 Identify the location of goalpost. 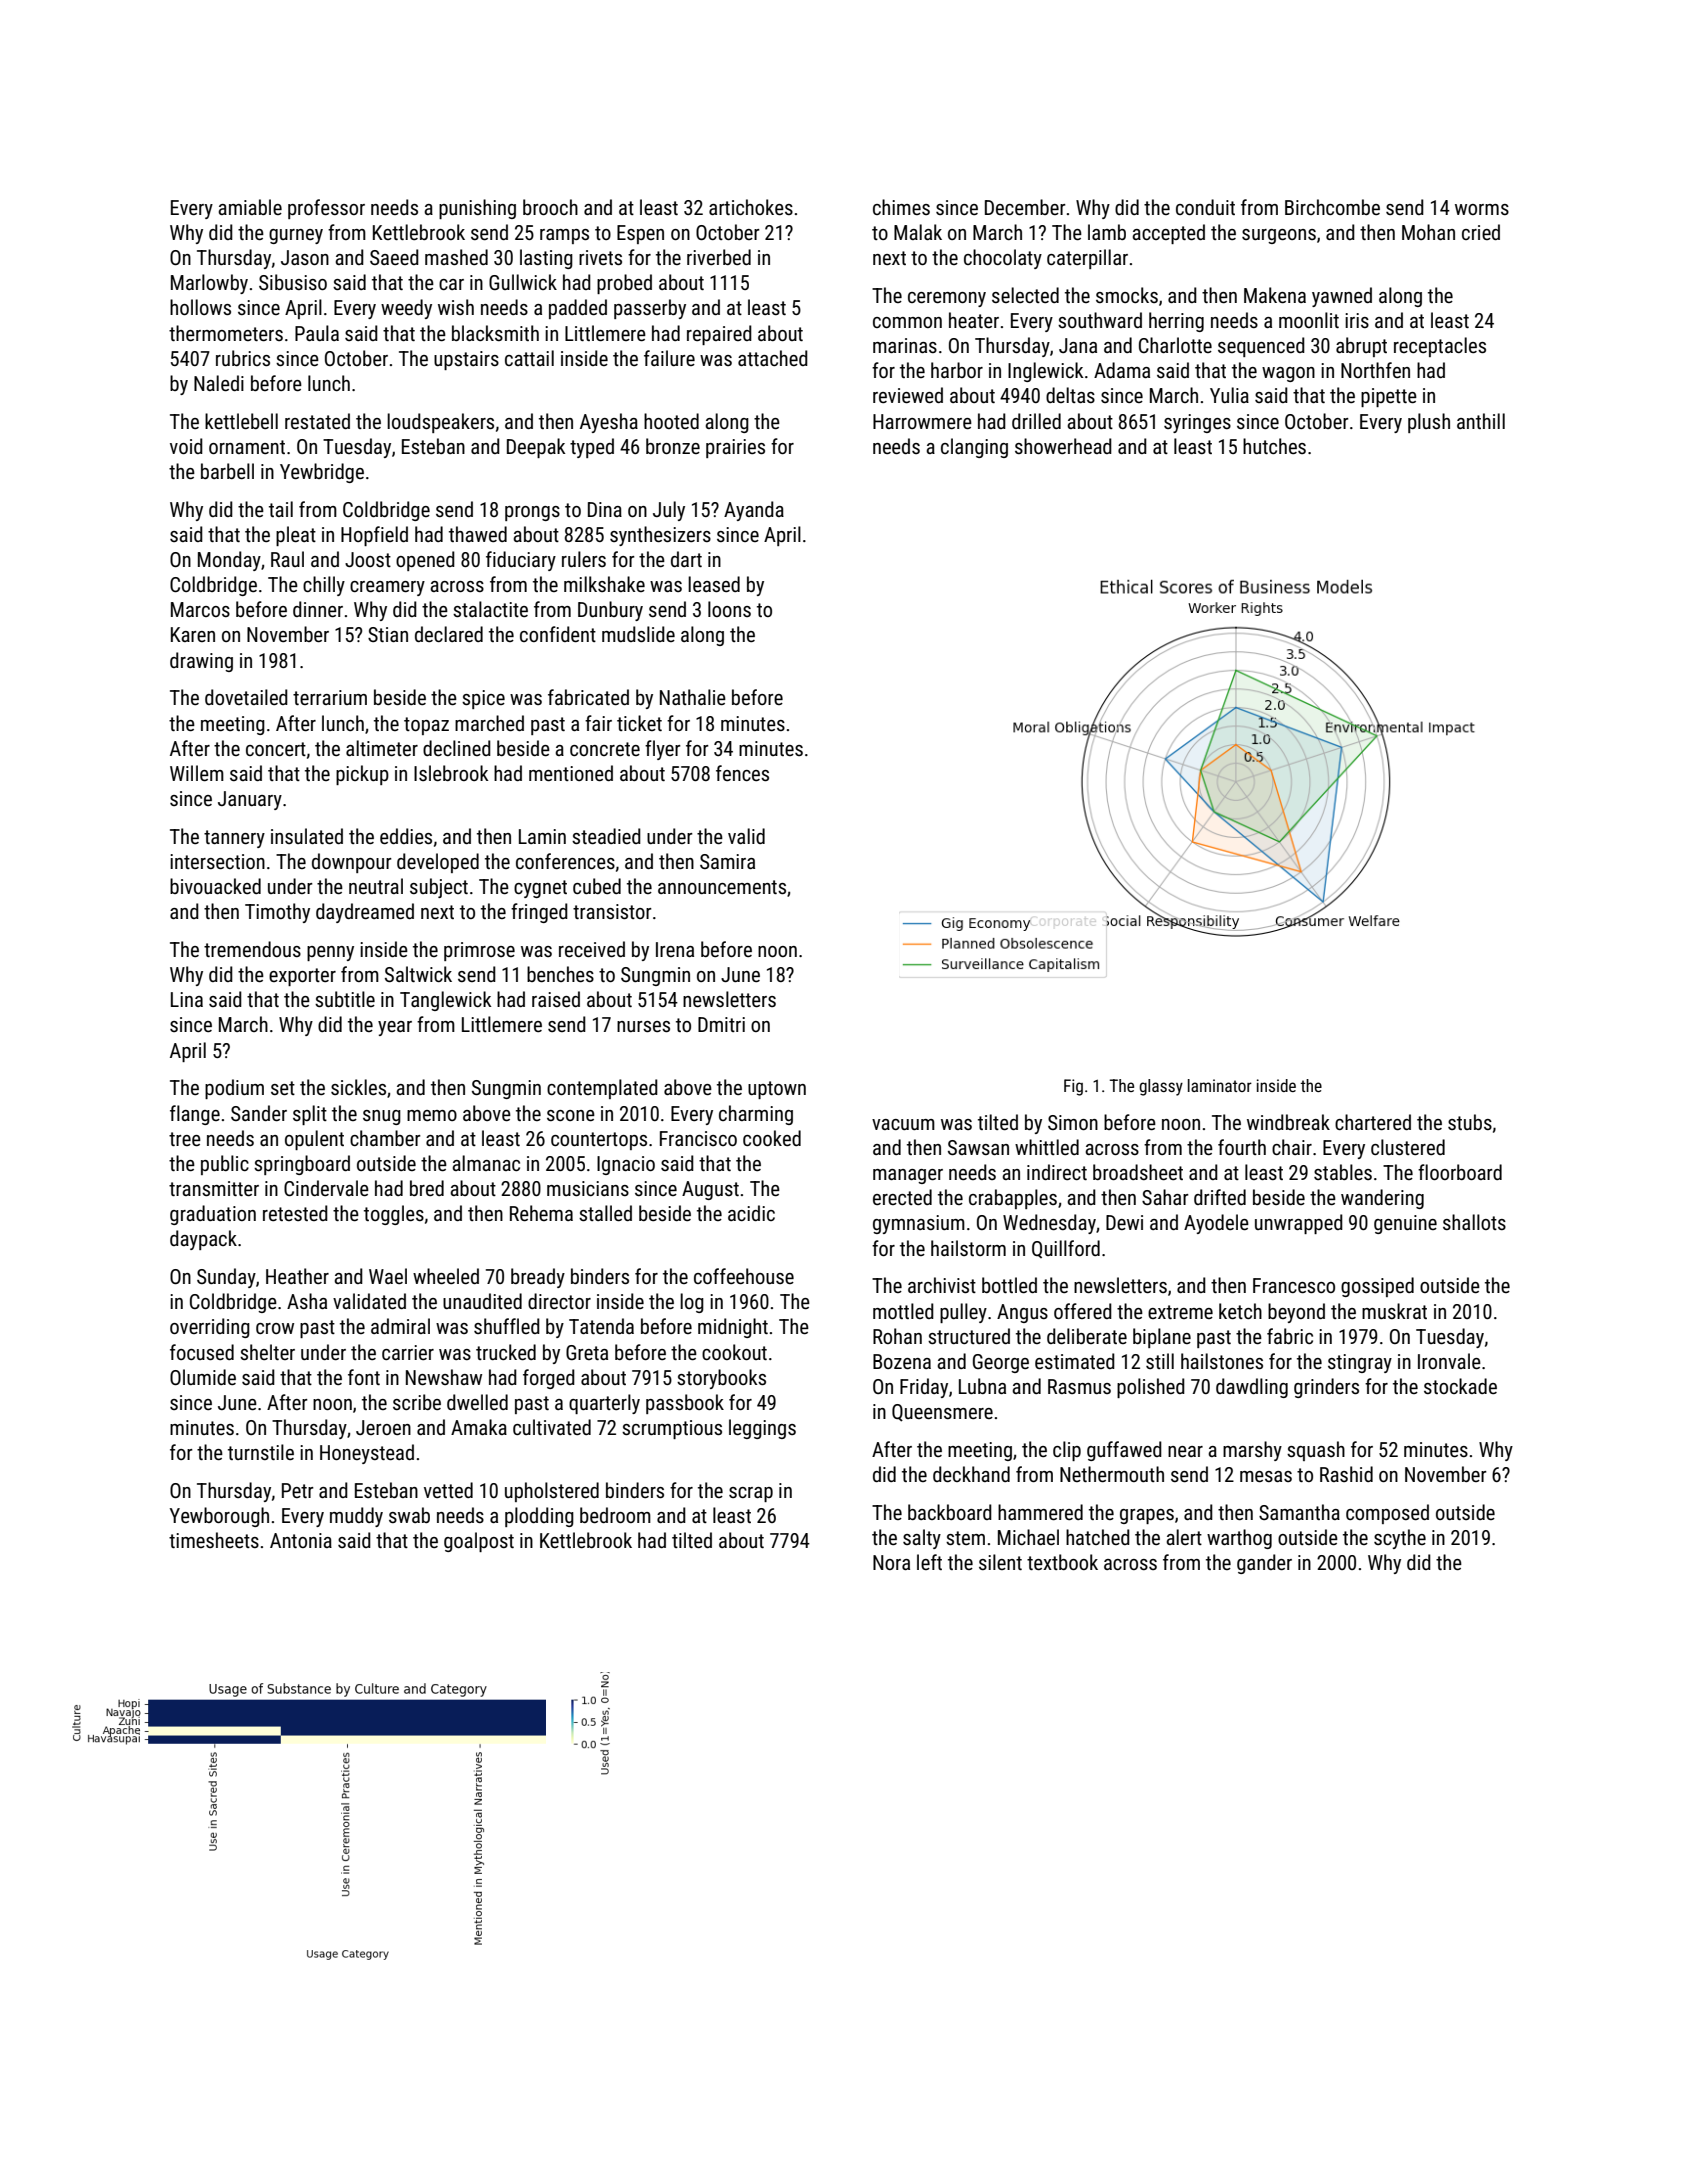
(479, 1542).
